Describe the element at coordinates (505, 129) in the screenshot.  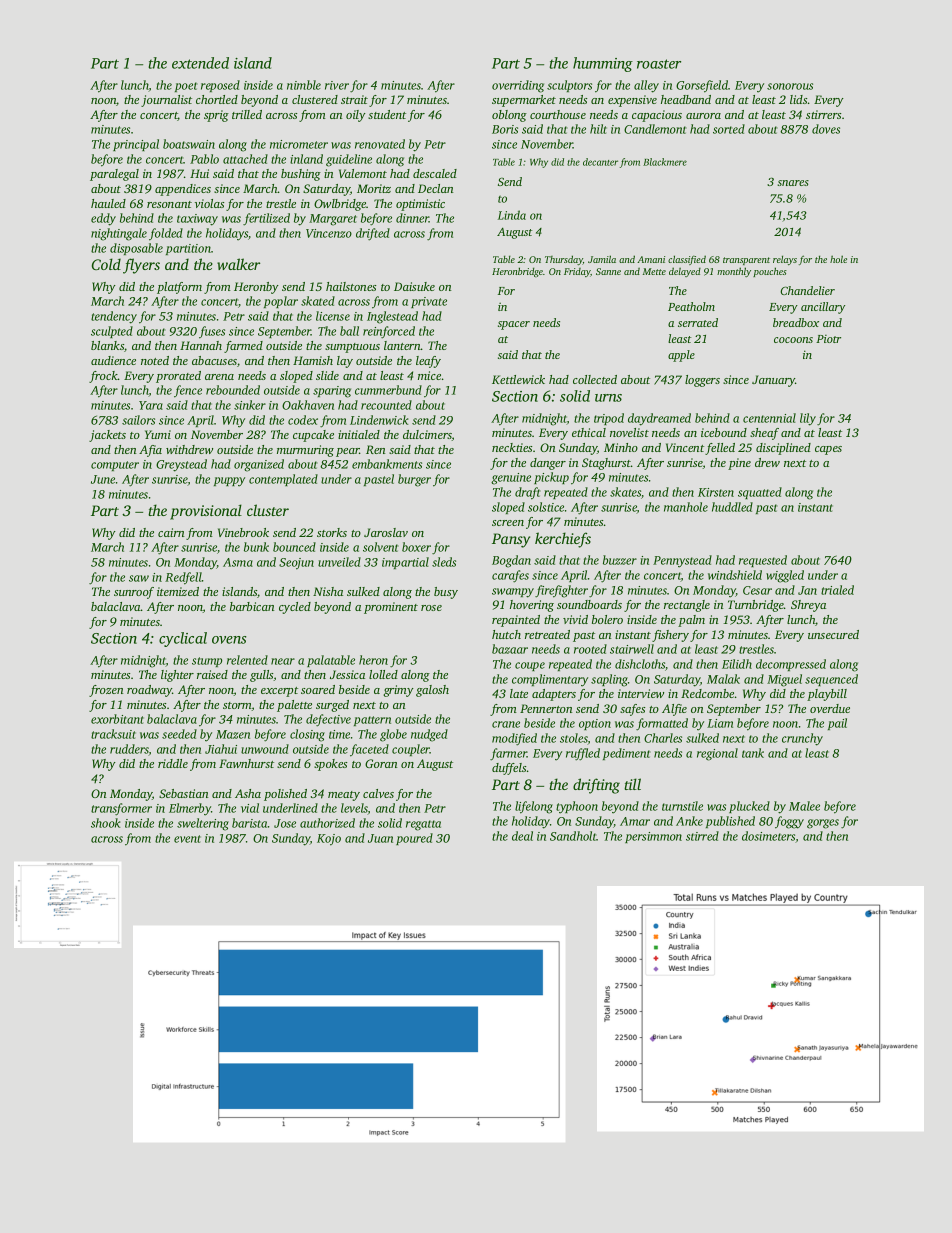
I see `Boris` at that location.
